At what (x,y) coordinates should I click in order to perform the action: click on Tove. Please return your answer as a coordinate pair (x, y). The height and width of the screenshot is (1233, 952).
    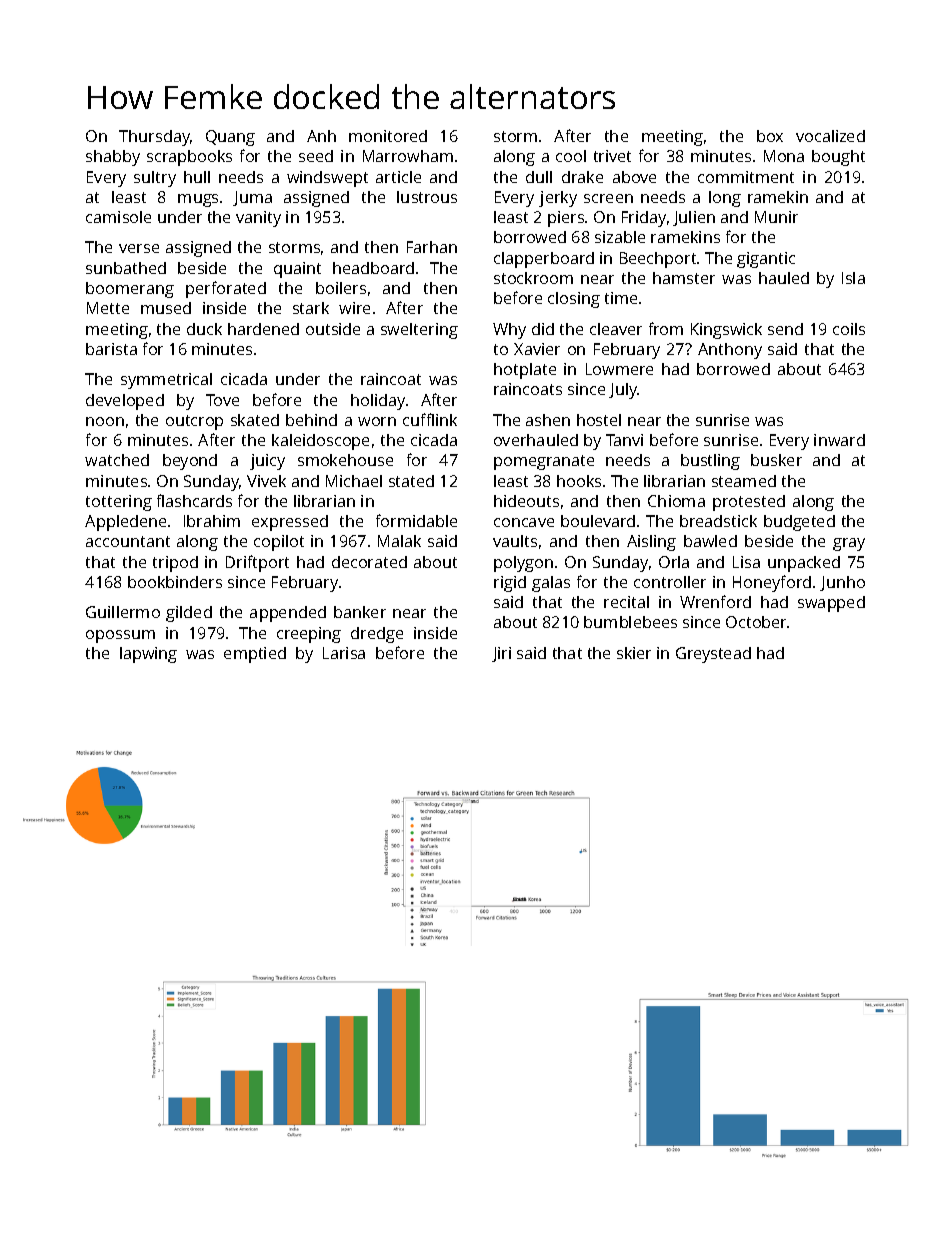
    Looking at the image, I should click on (222, 400).
